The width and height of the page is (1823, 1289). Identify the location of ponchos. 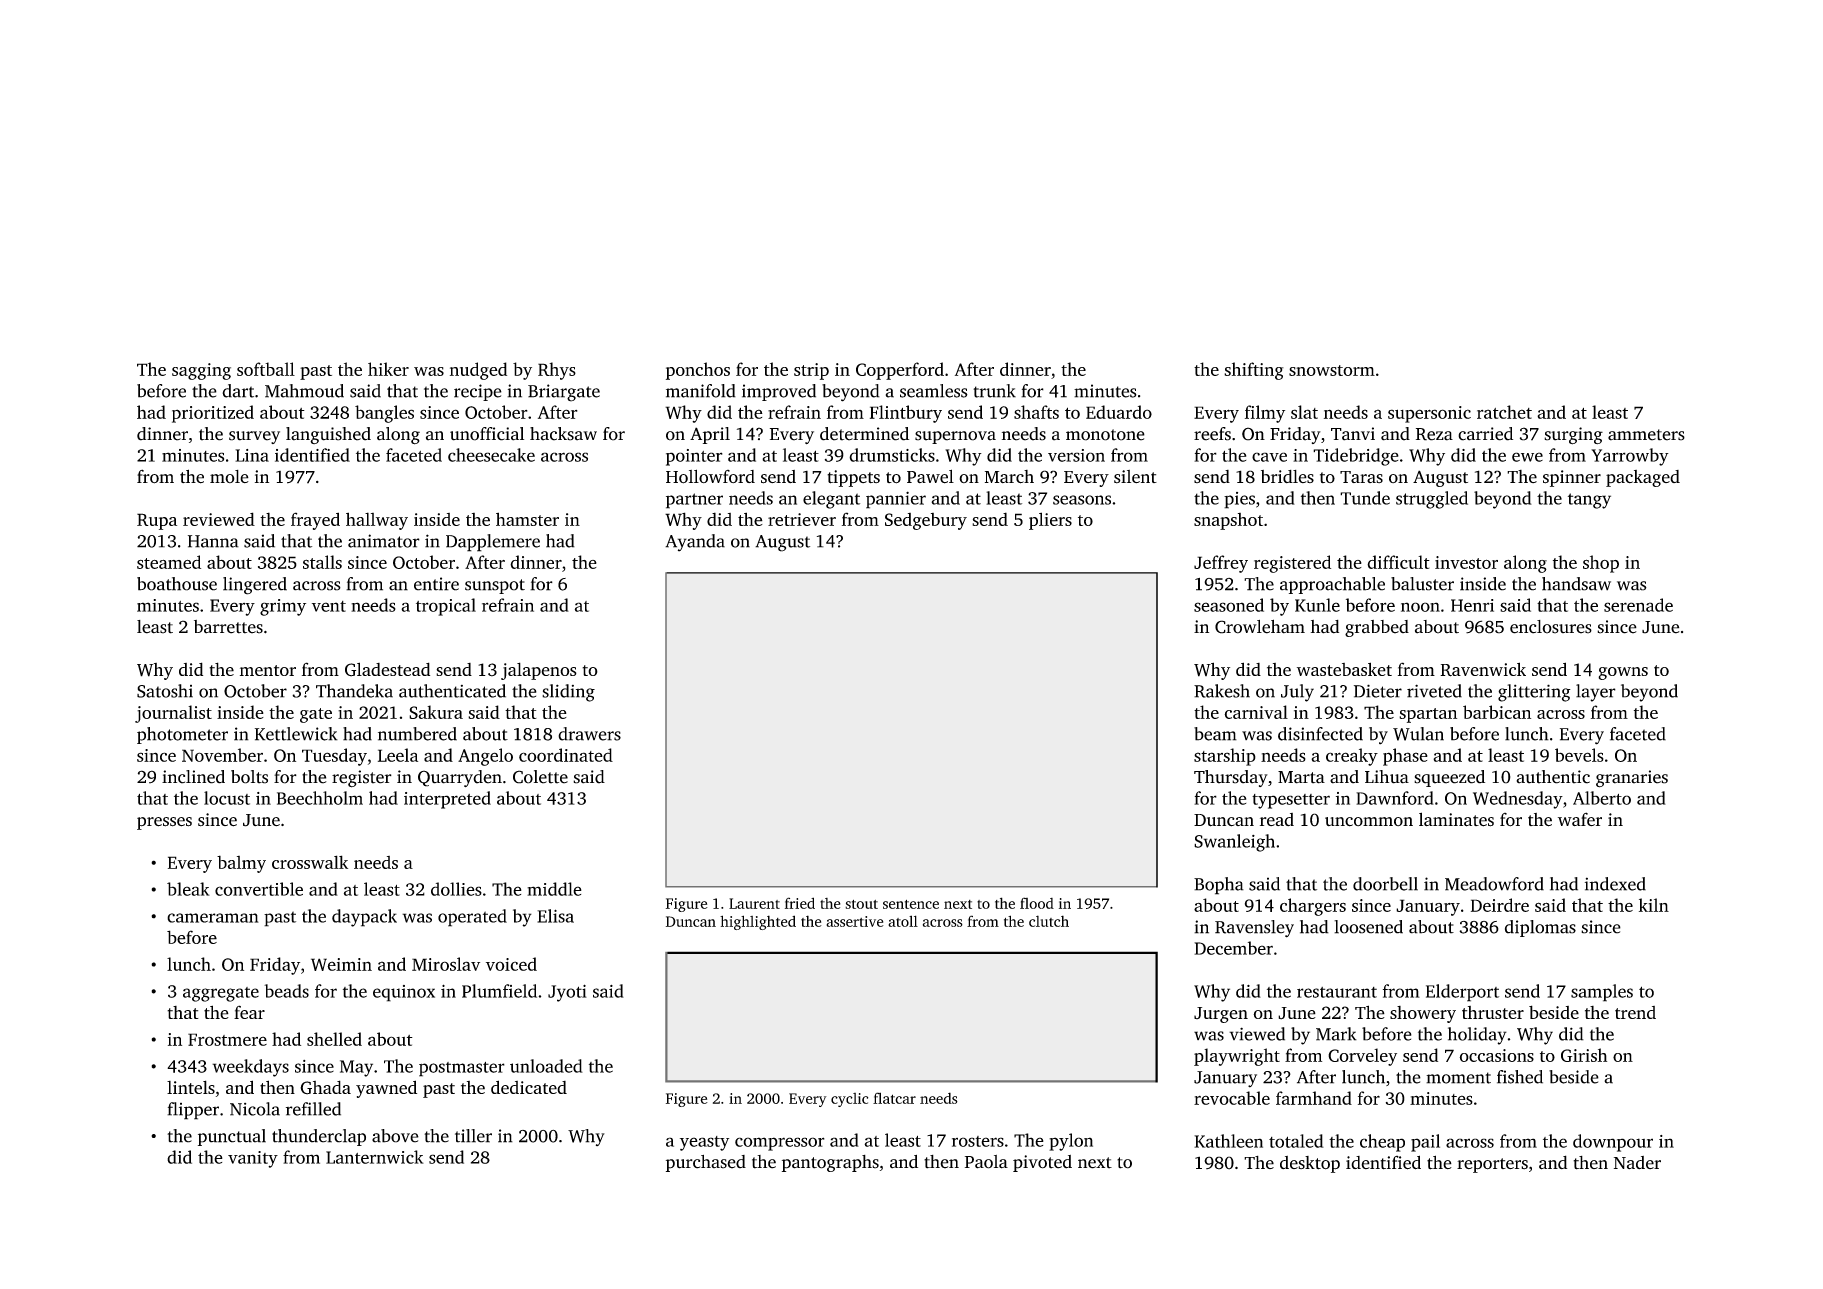
(698, 371).
